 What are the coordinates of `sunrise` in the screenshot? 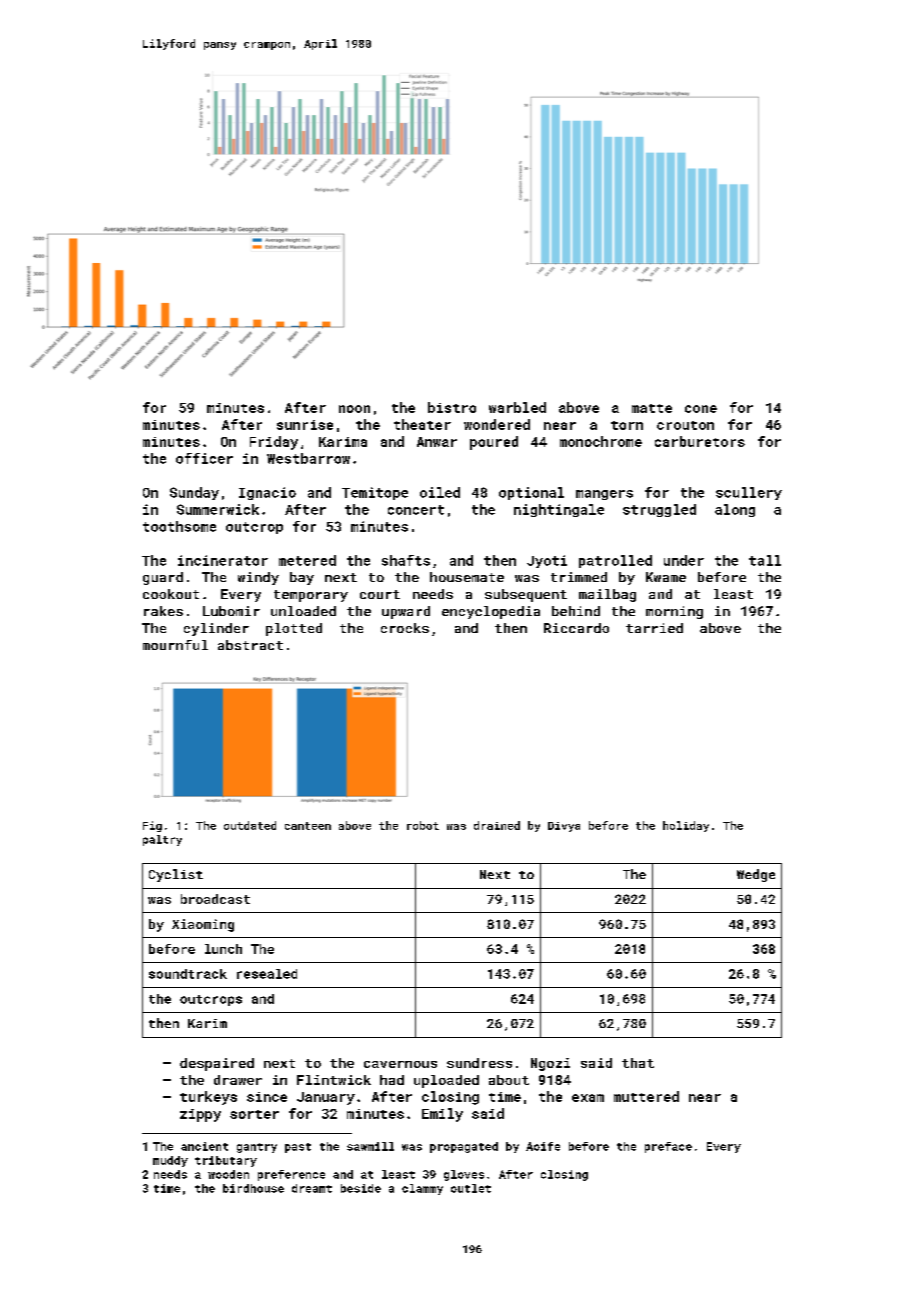 It's located at (305, 425).
